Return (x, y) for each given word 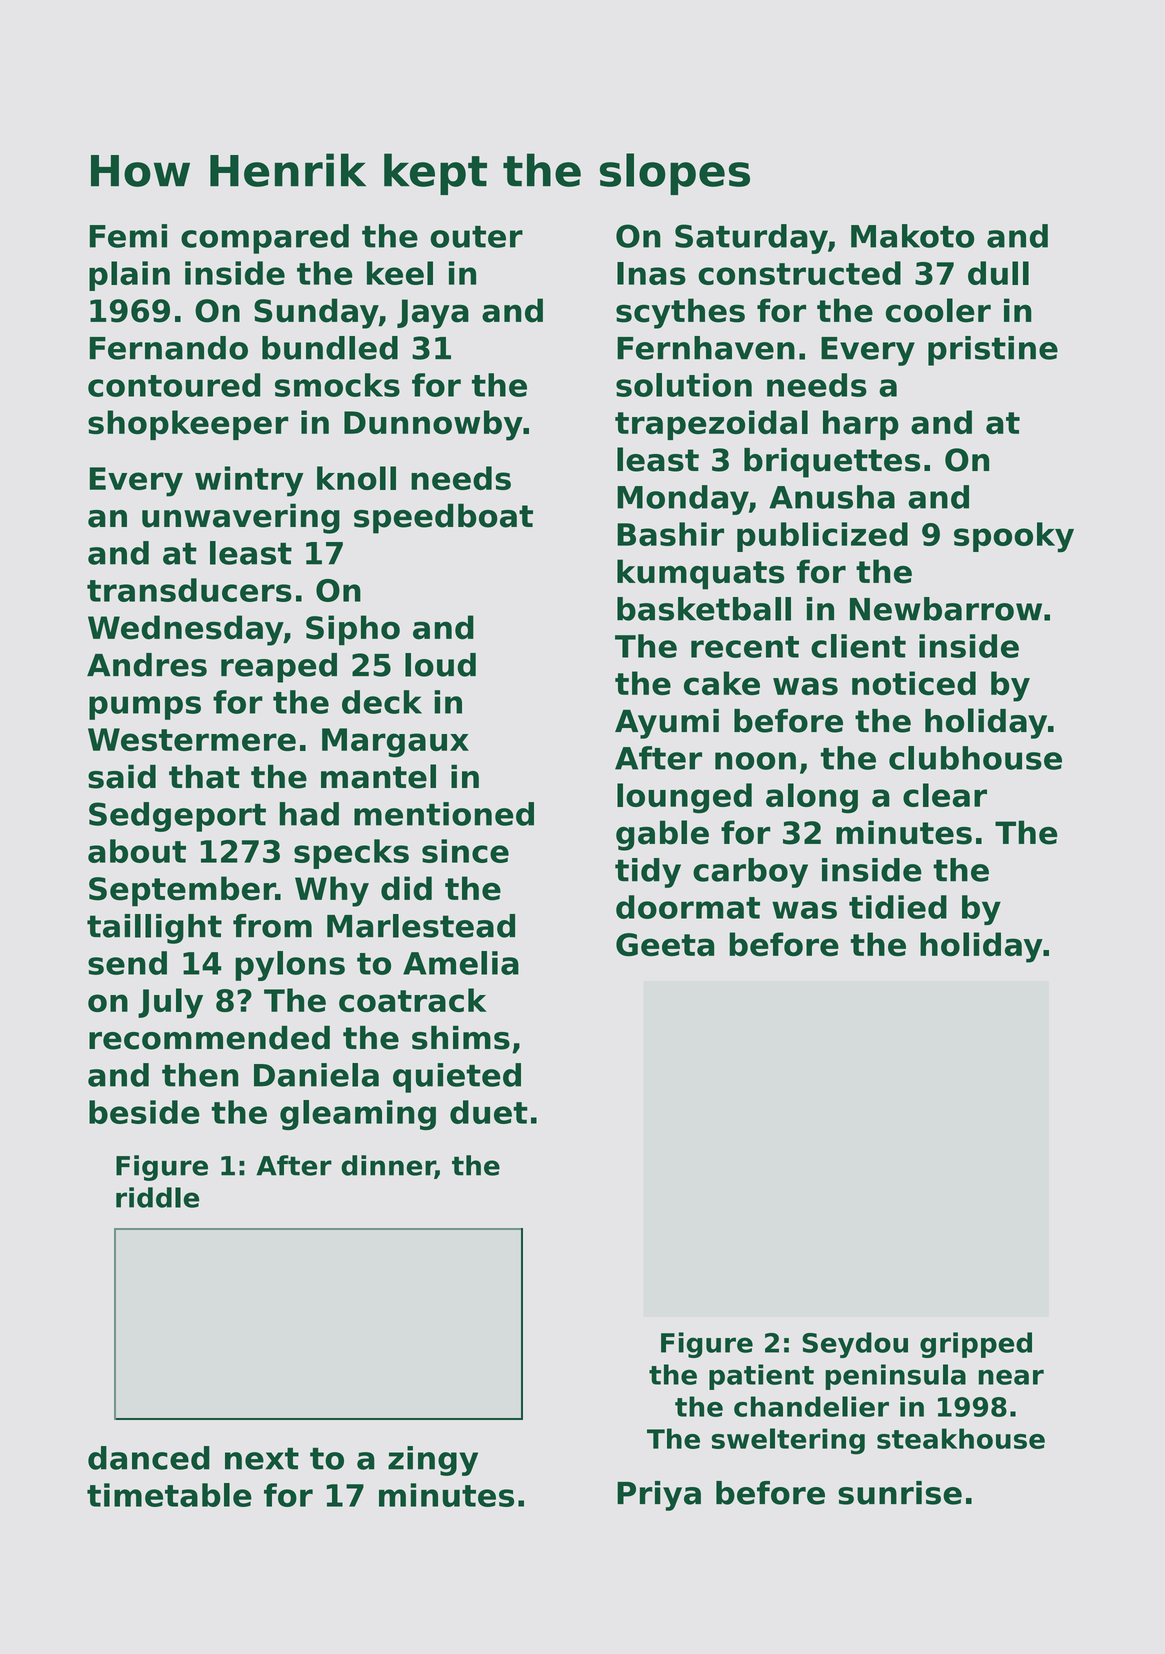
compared (265, 239)
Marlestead (421, 926)
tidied (898, 907)
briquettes (832, 463)
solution (684, 385)
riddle (157, 1197)
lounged (684, 798)
